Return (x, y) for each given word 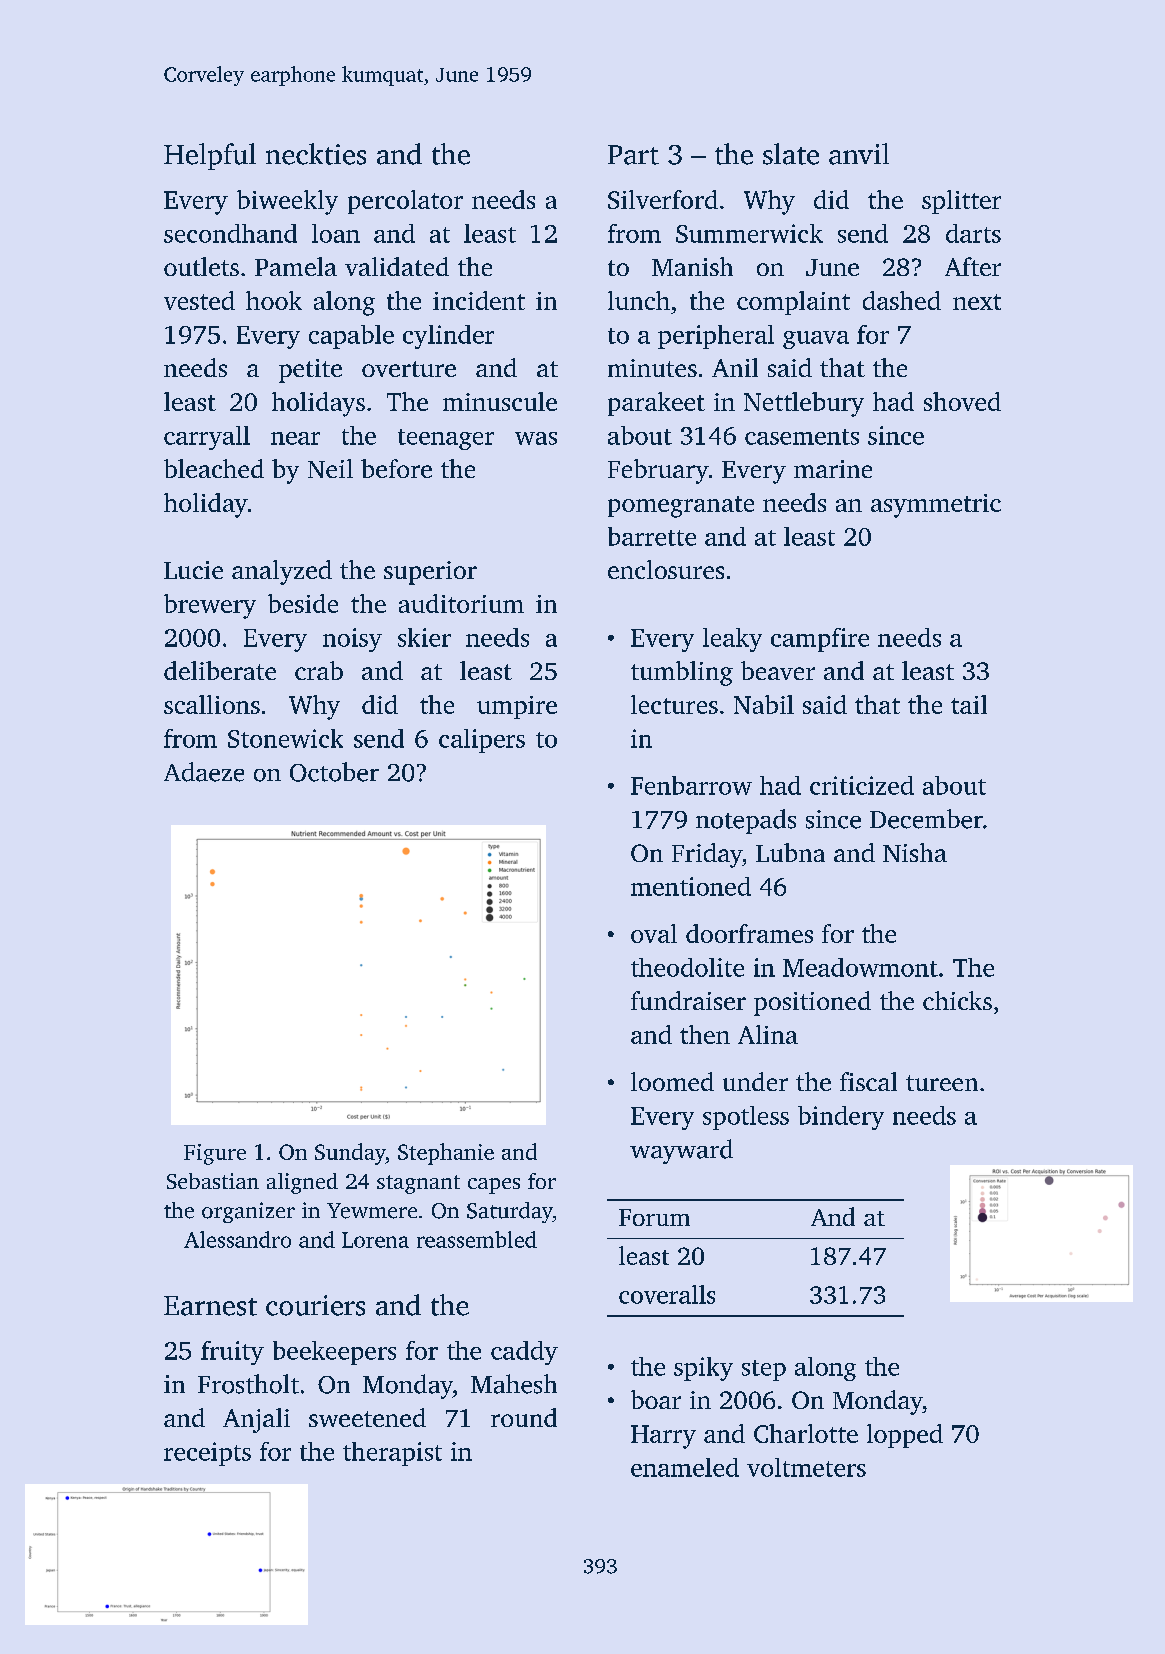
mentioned (691, 886)
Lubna (790, 852)
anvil (859, 154)
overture (409, 369)
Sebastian (213, 1181)
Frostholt (248, 1384)
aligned (302, 1183)
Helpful (210, 156)
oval (654, 933)
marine (833, 469)
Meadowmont (860, 967)
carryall (207, 438)
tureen (942, 1083)
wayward (681, 1151)
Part (633, 155)
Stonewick (285, 738)
